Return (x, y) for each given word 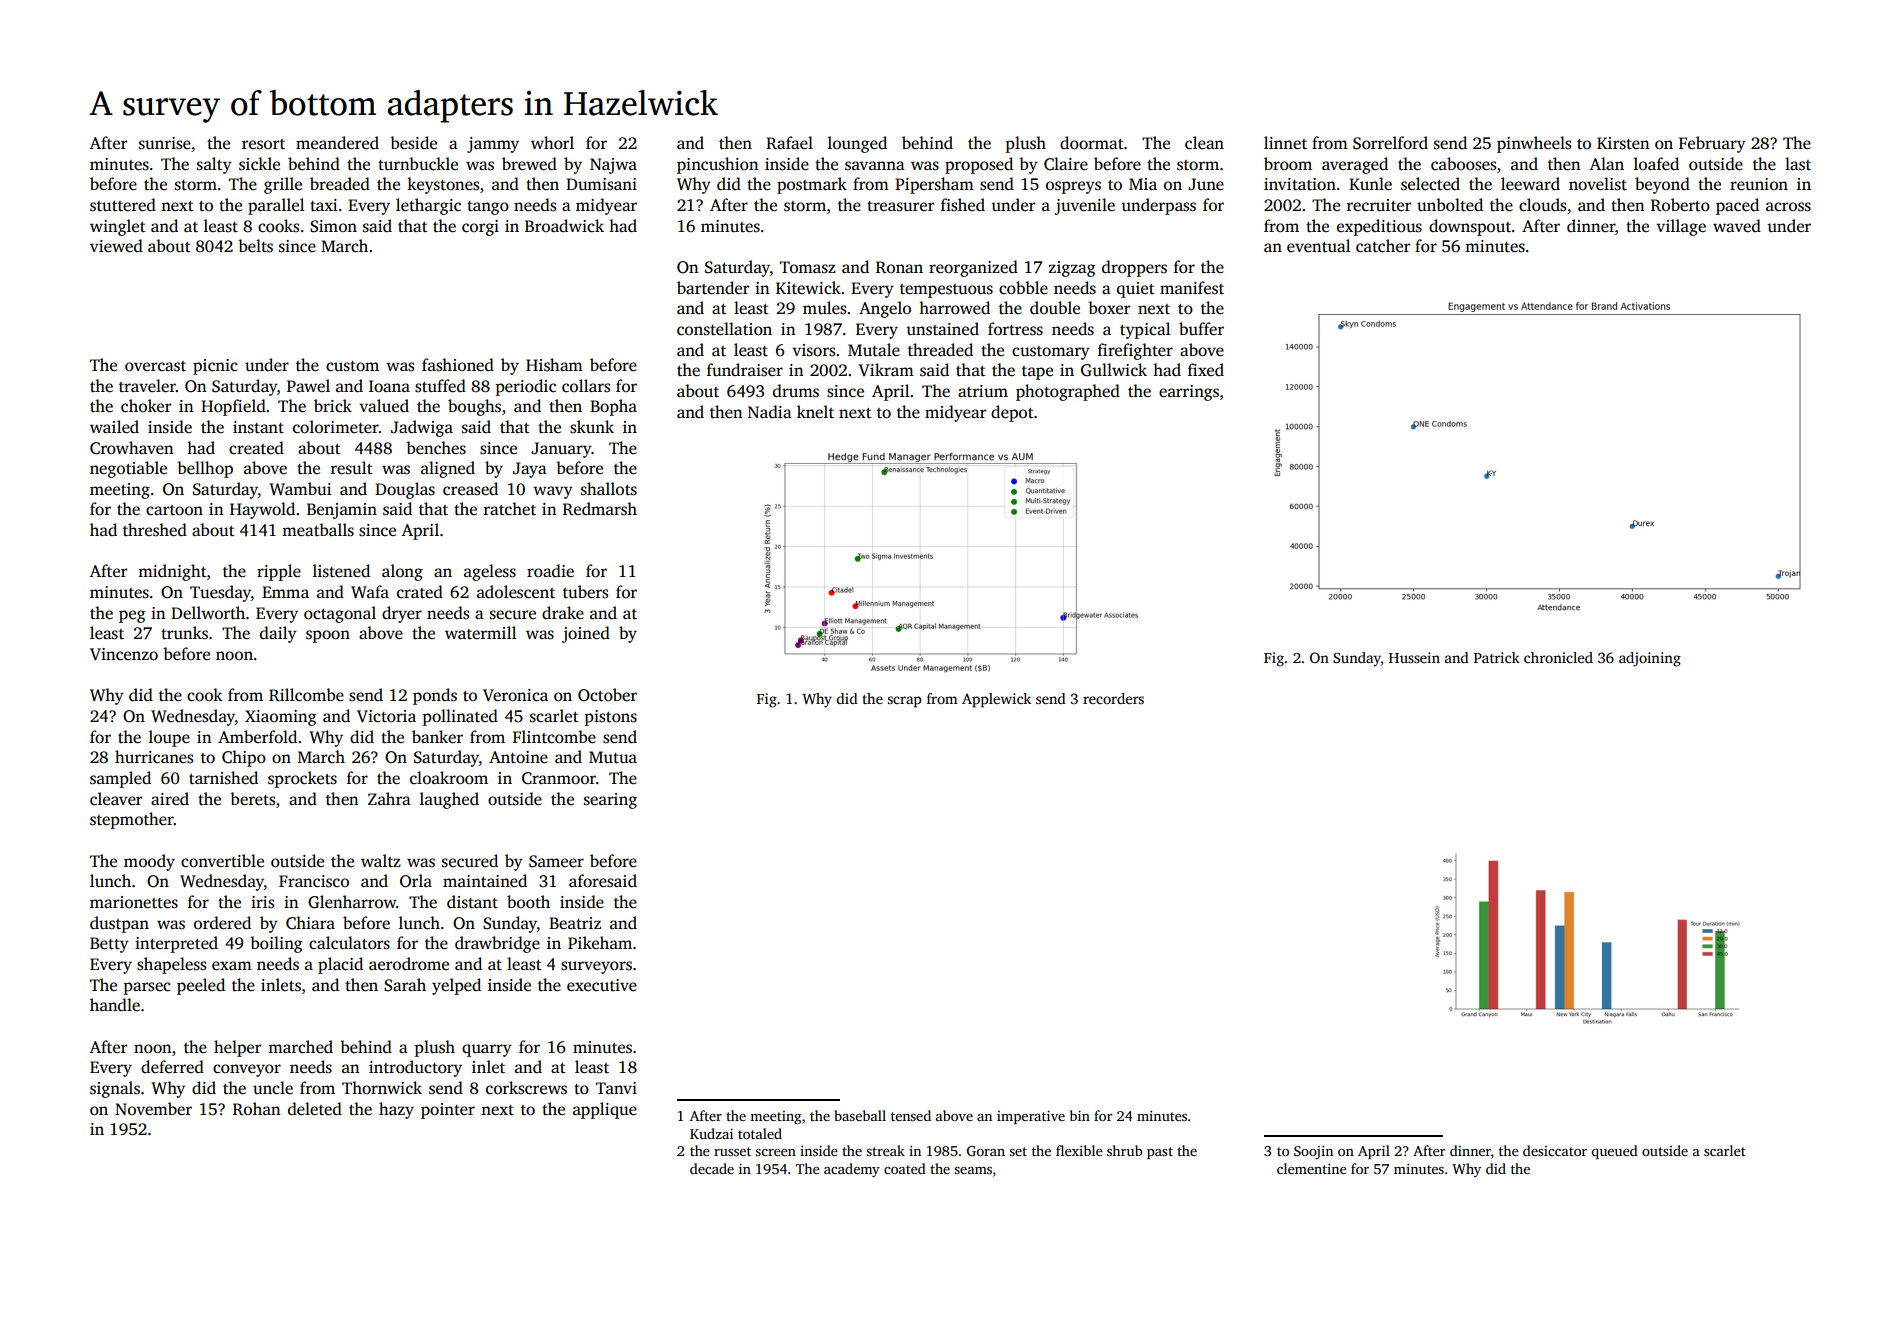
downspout (1470, 227)
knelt (815, 412)
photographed (1068, 392)
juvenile (1084, 206)
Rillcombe (306, 695)
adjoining (1650, 659)
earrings (1189, 393)
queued (1615, 1152)
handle (115, 1005)
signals (115, 1089)
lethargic (428, 206)
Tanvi (616, 1088)
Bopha (613, 407)
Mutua (613, 757)
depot (1012, 413)
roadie (550, 571)
